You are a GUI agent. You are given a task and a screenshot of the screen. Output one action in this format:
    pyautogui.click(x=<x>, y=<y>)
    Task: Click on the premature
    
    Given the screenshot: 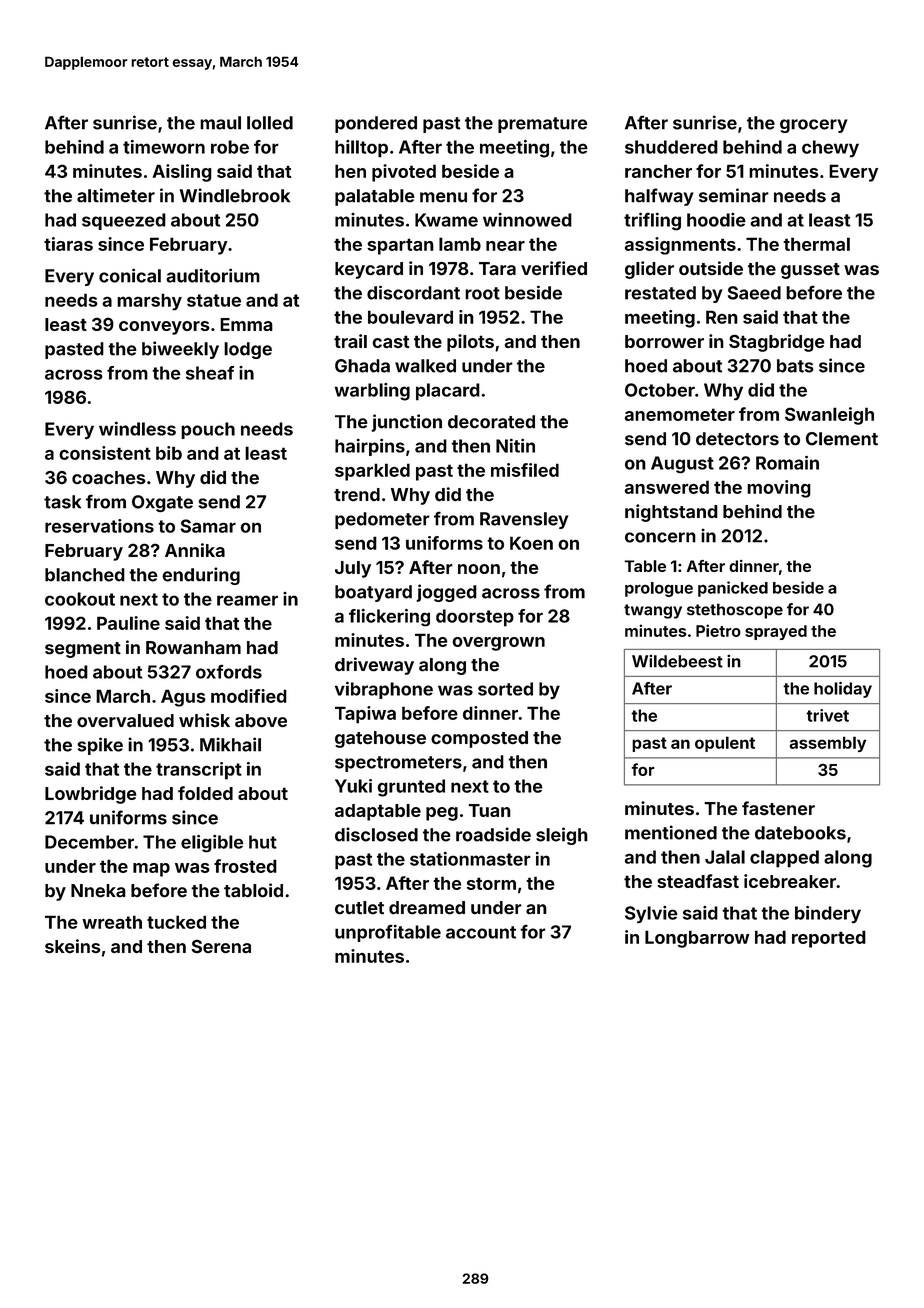 What is the action you would take?
    pyautogui.click(x=543, y=125)
